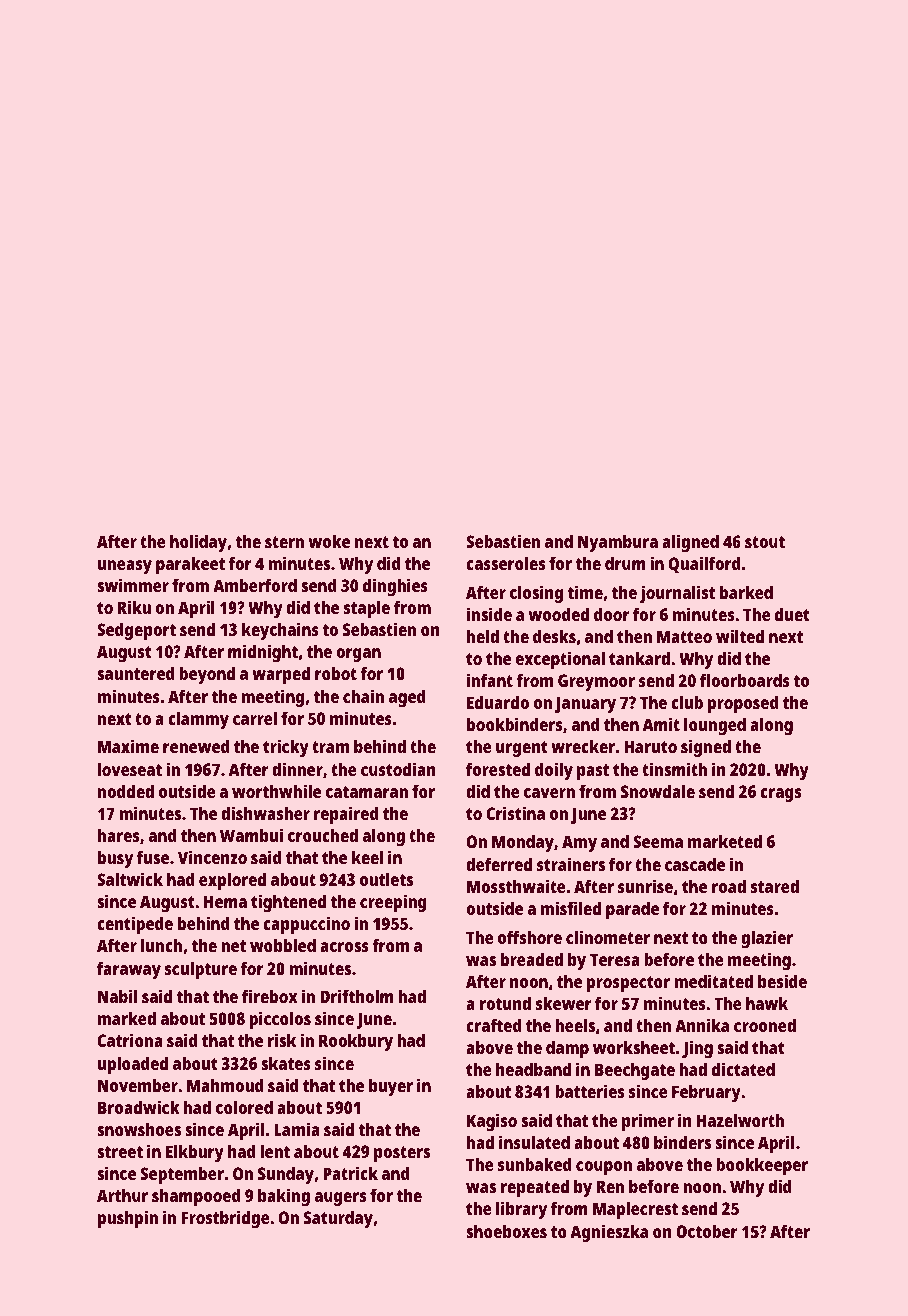 The width and height of the screenshot is (908, 1316). Describe the element at coordinates (125, 567) in the screenshot. I see `uneasy` at that location.
